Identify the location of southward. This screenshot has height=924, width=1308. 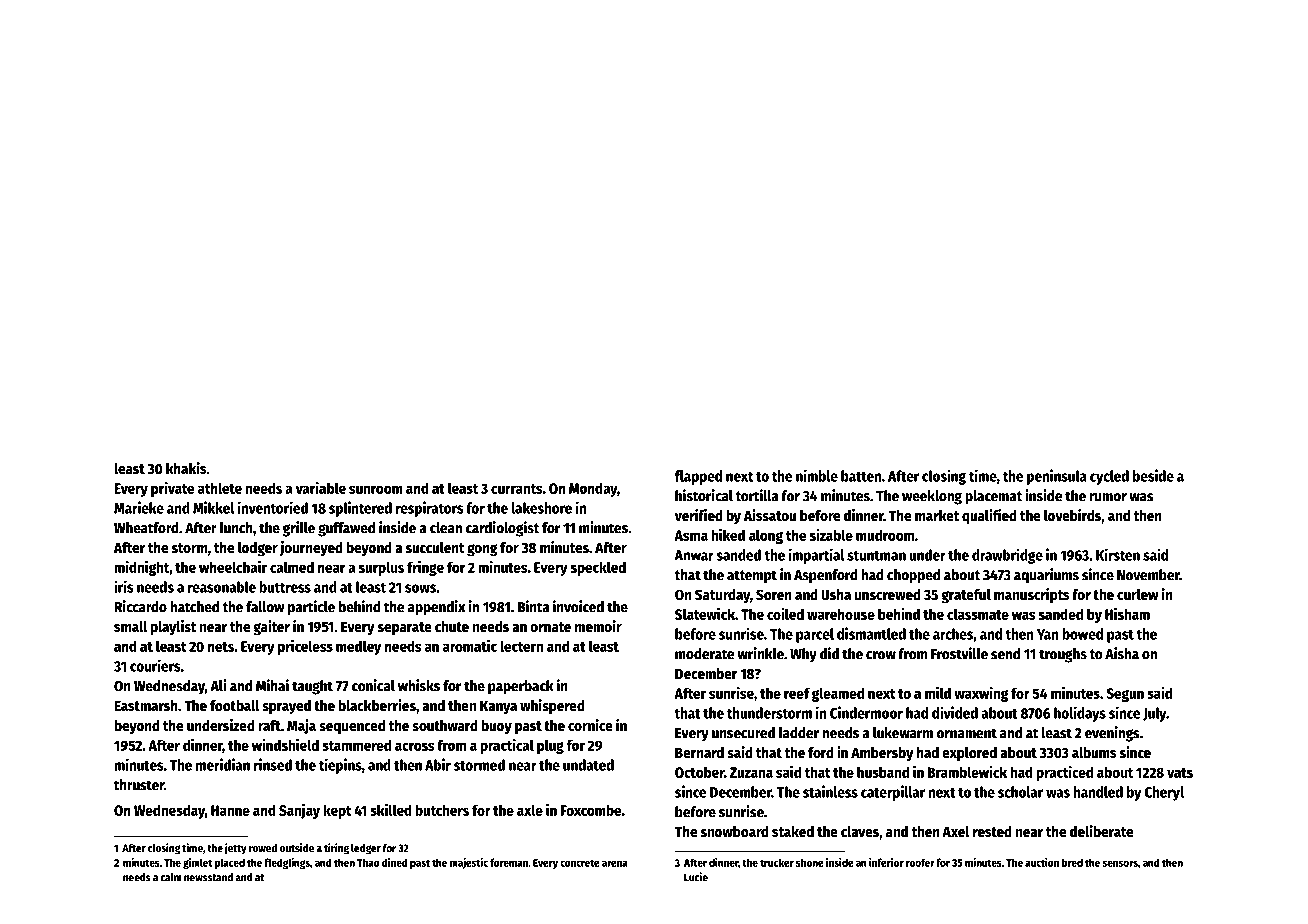
(445, 725).
